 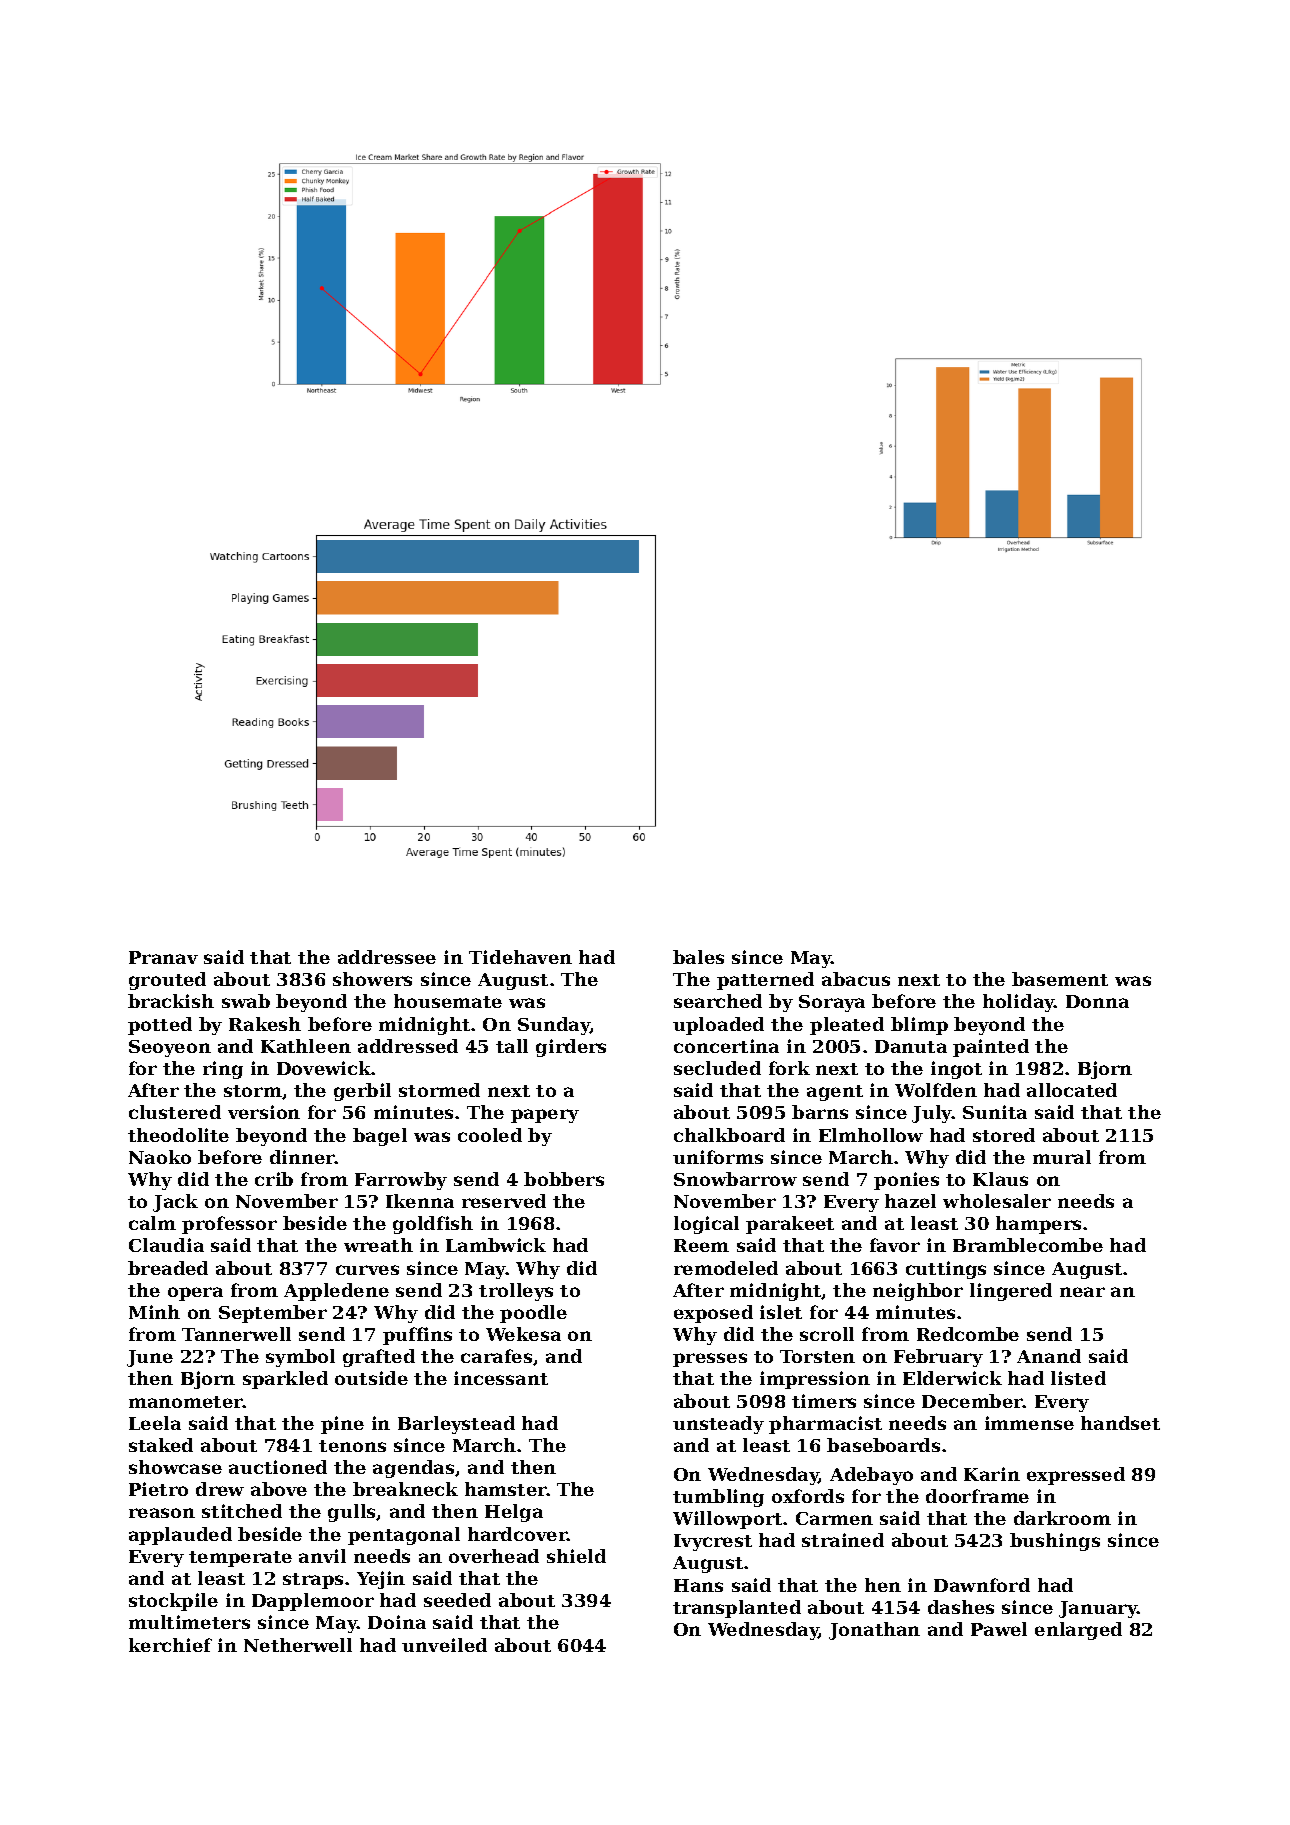 I want to click on unveiled, so click(x=444, y=1645).
